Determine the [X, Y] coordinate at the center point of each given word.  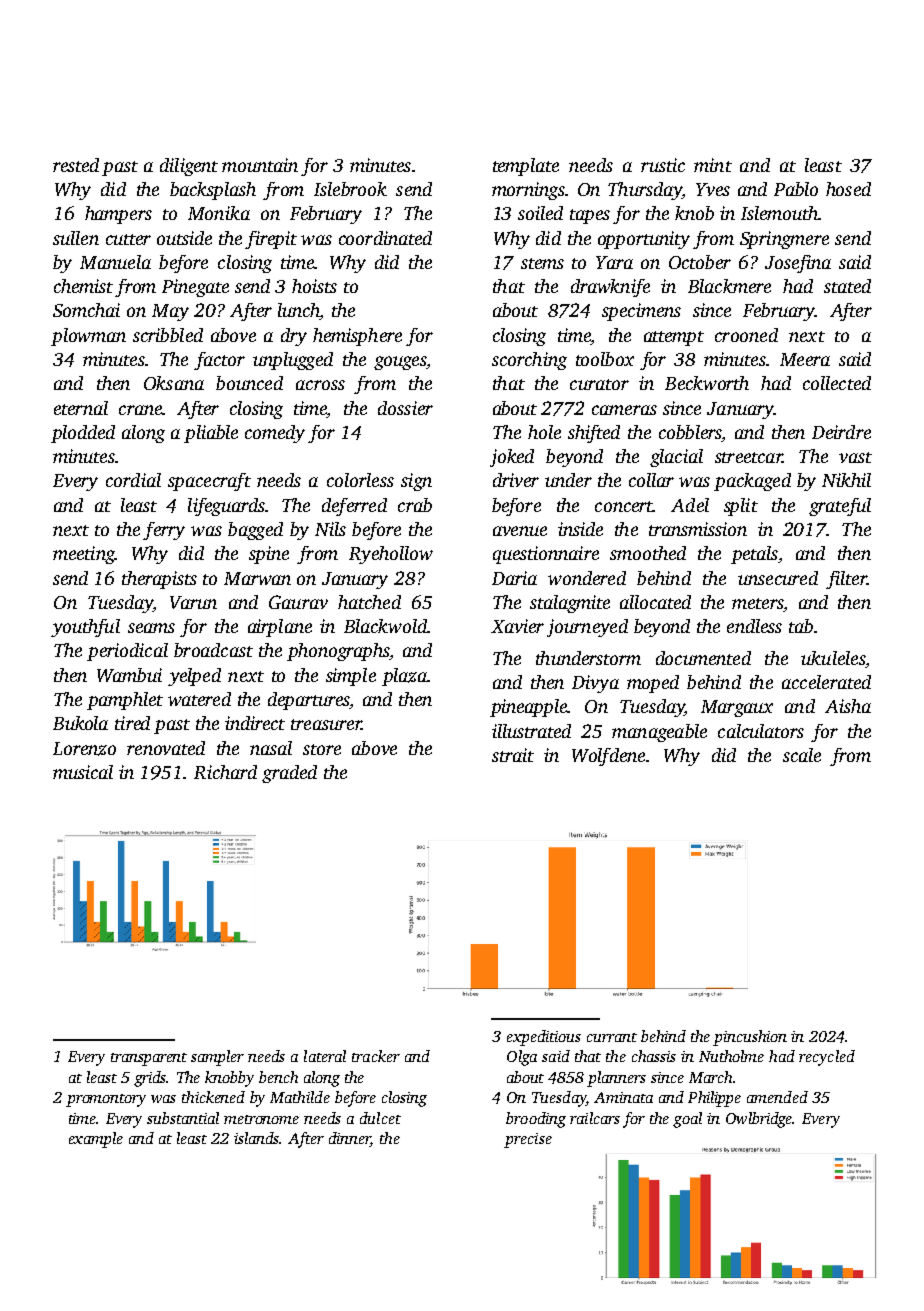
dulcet [380, 1118]
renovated [166, 748]
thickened [213, 1097]
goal [687, 1120]
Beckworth [707, 383]
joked [512, 458]
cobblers [690, 433]
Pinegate [195, 288]
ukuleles [833, 658]
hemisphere [357, 337]
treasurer [326, 724]
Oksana [174, 383]
